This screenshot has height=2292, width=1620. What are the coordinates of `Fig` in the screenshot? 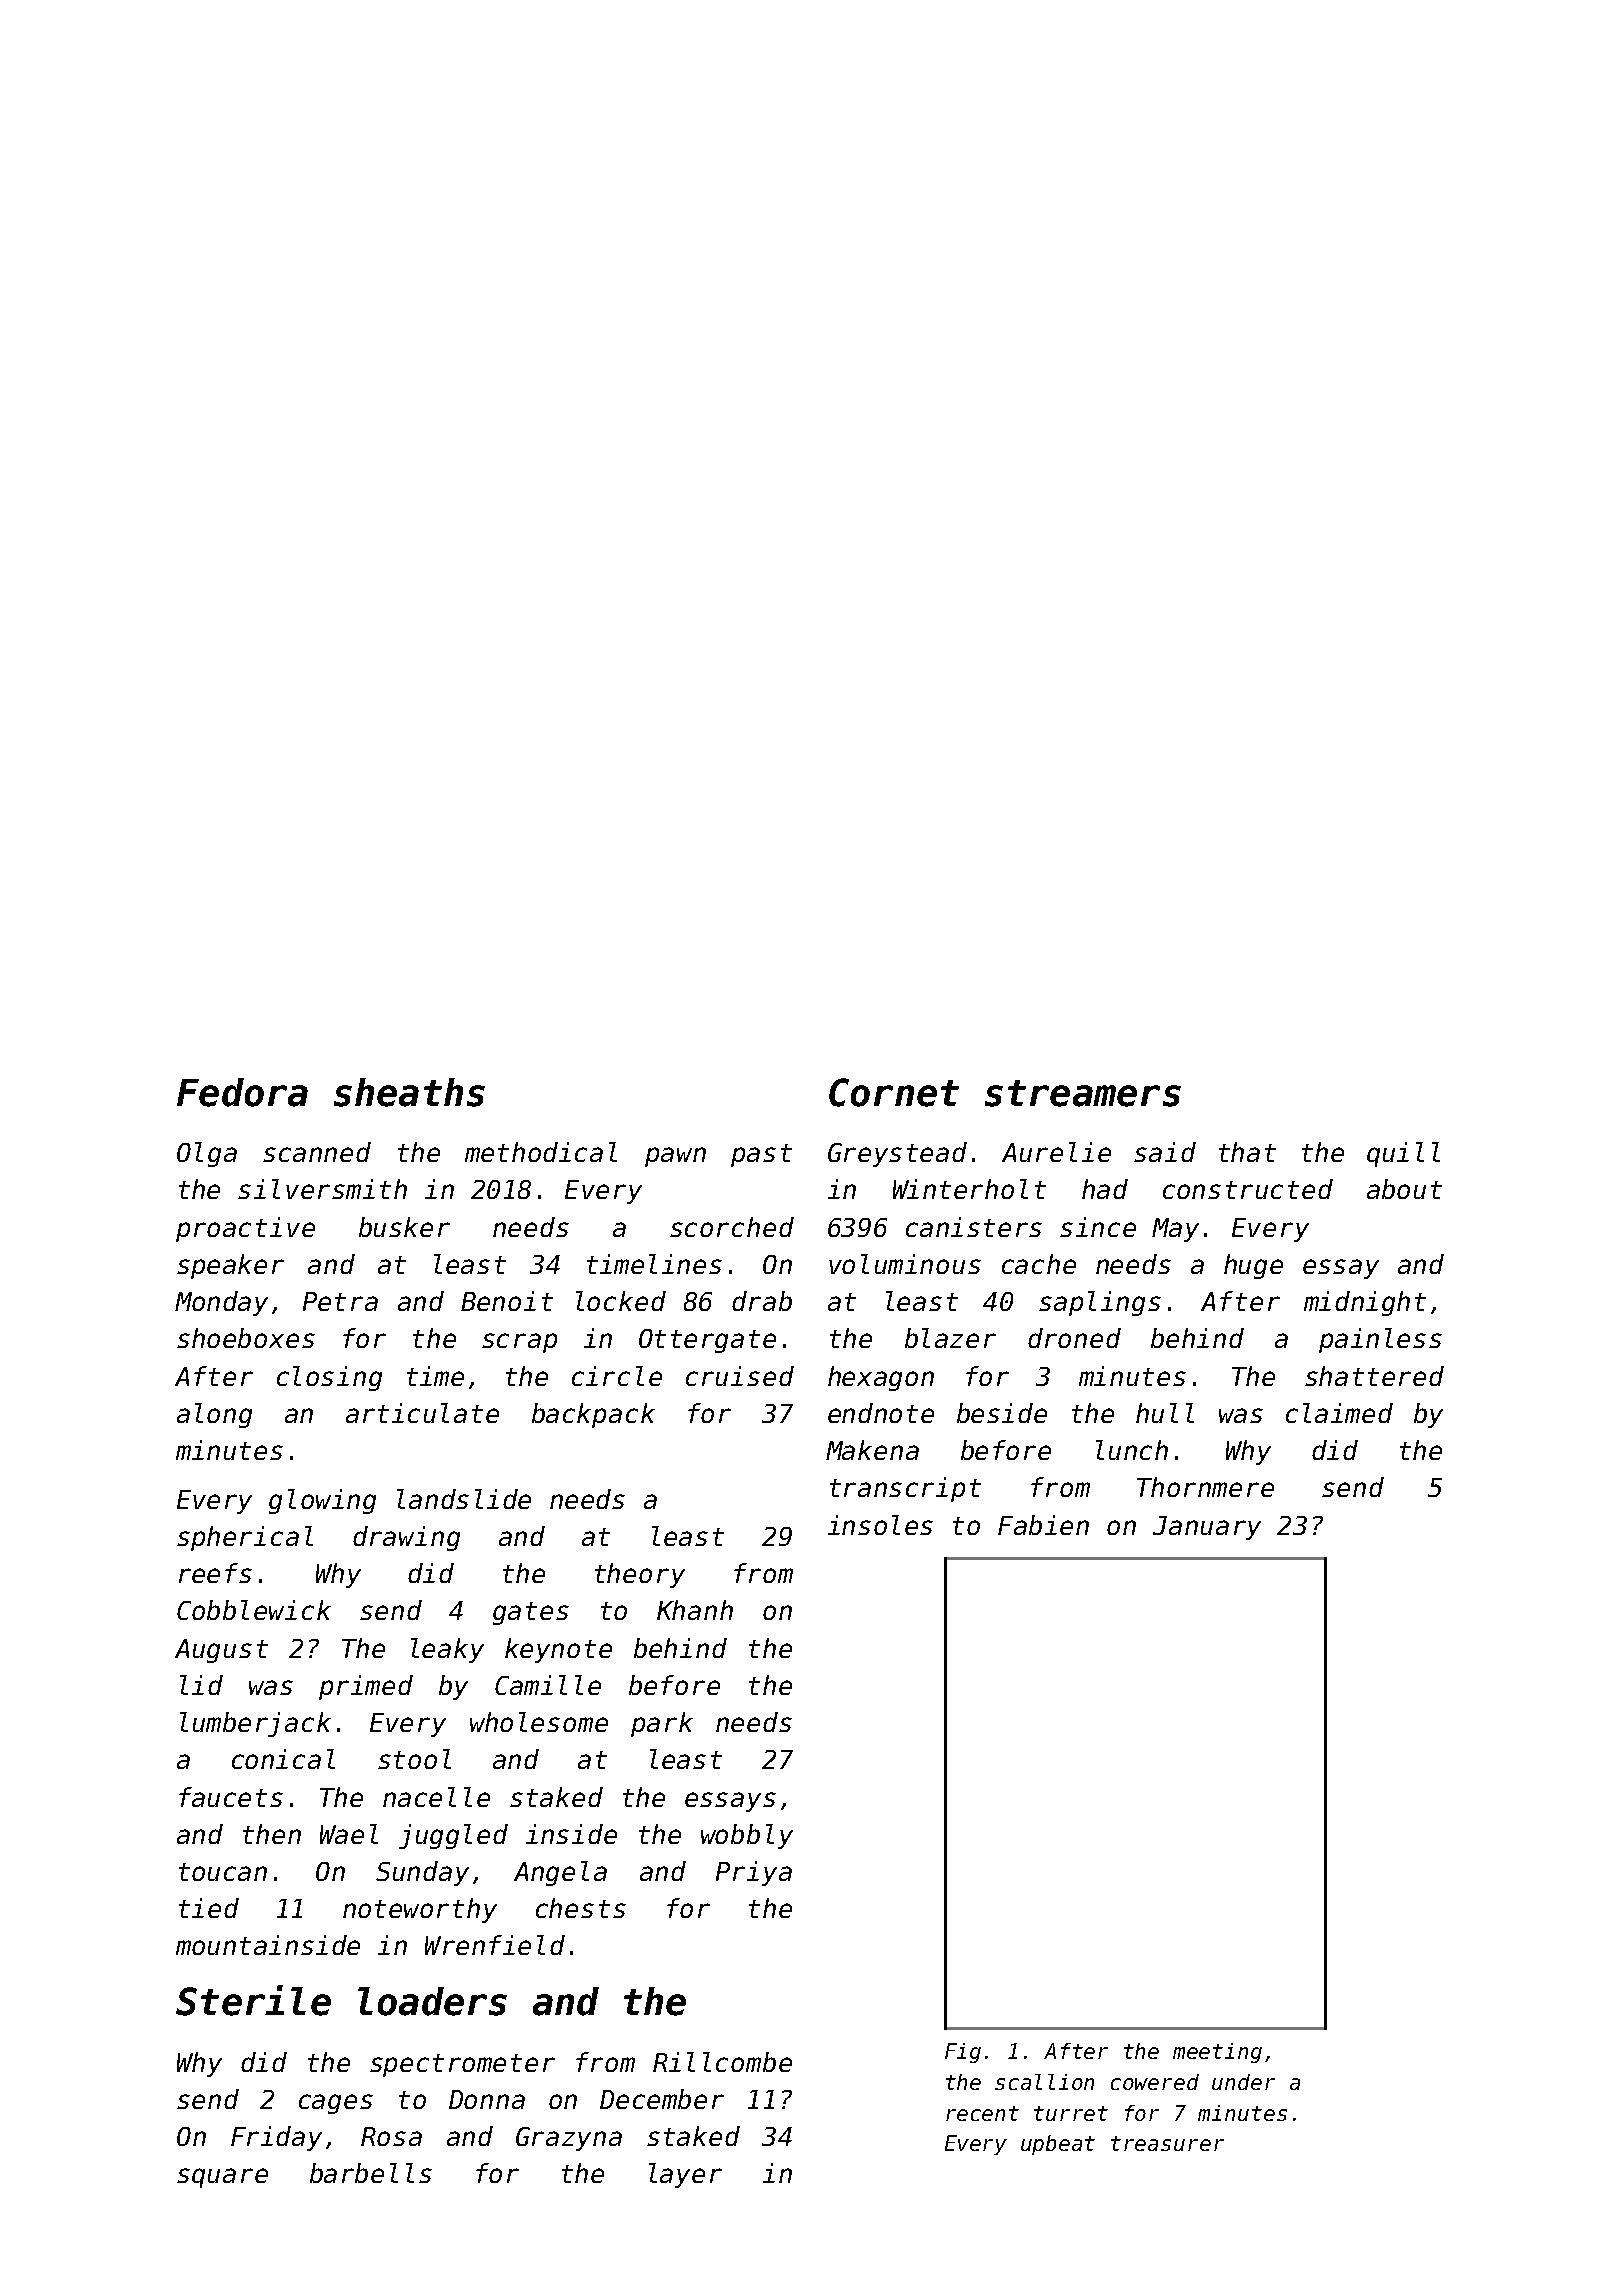 It's located at (963, 2053).
